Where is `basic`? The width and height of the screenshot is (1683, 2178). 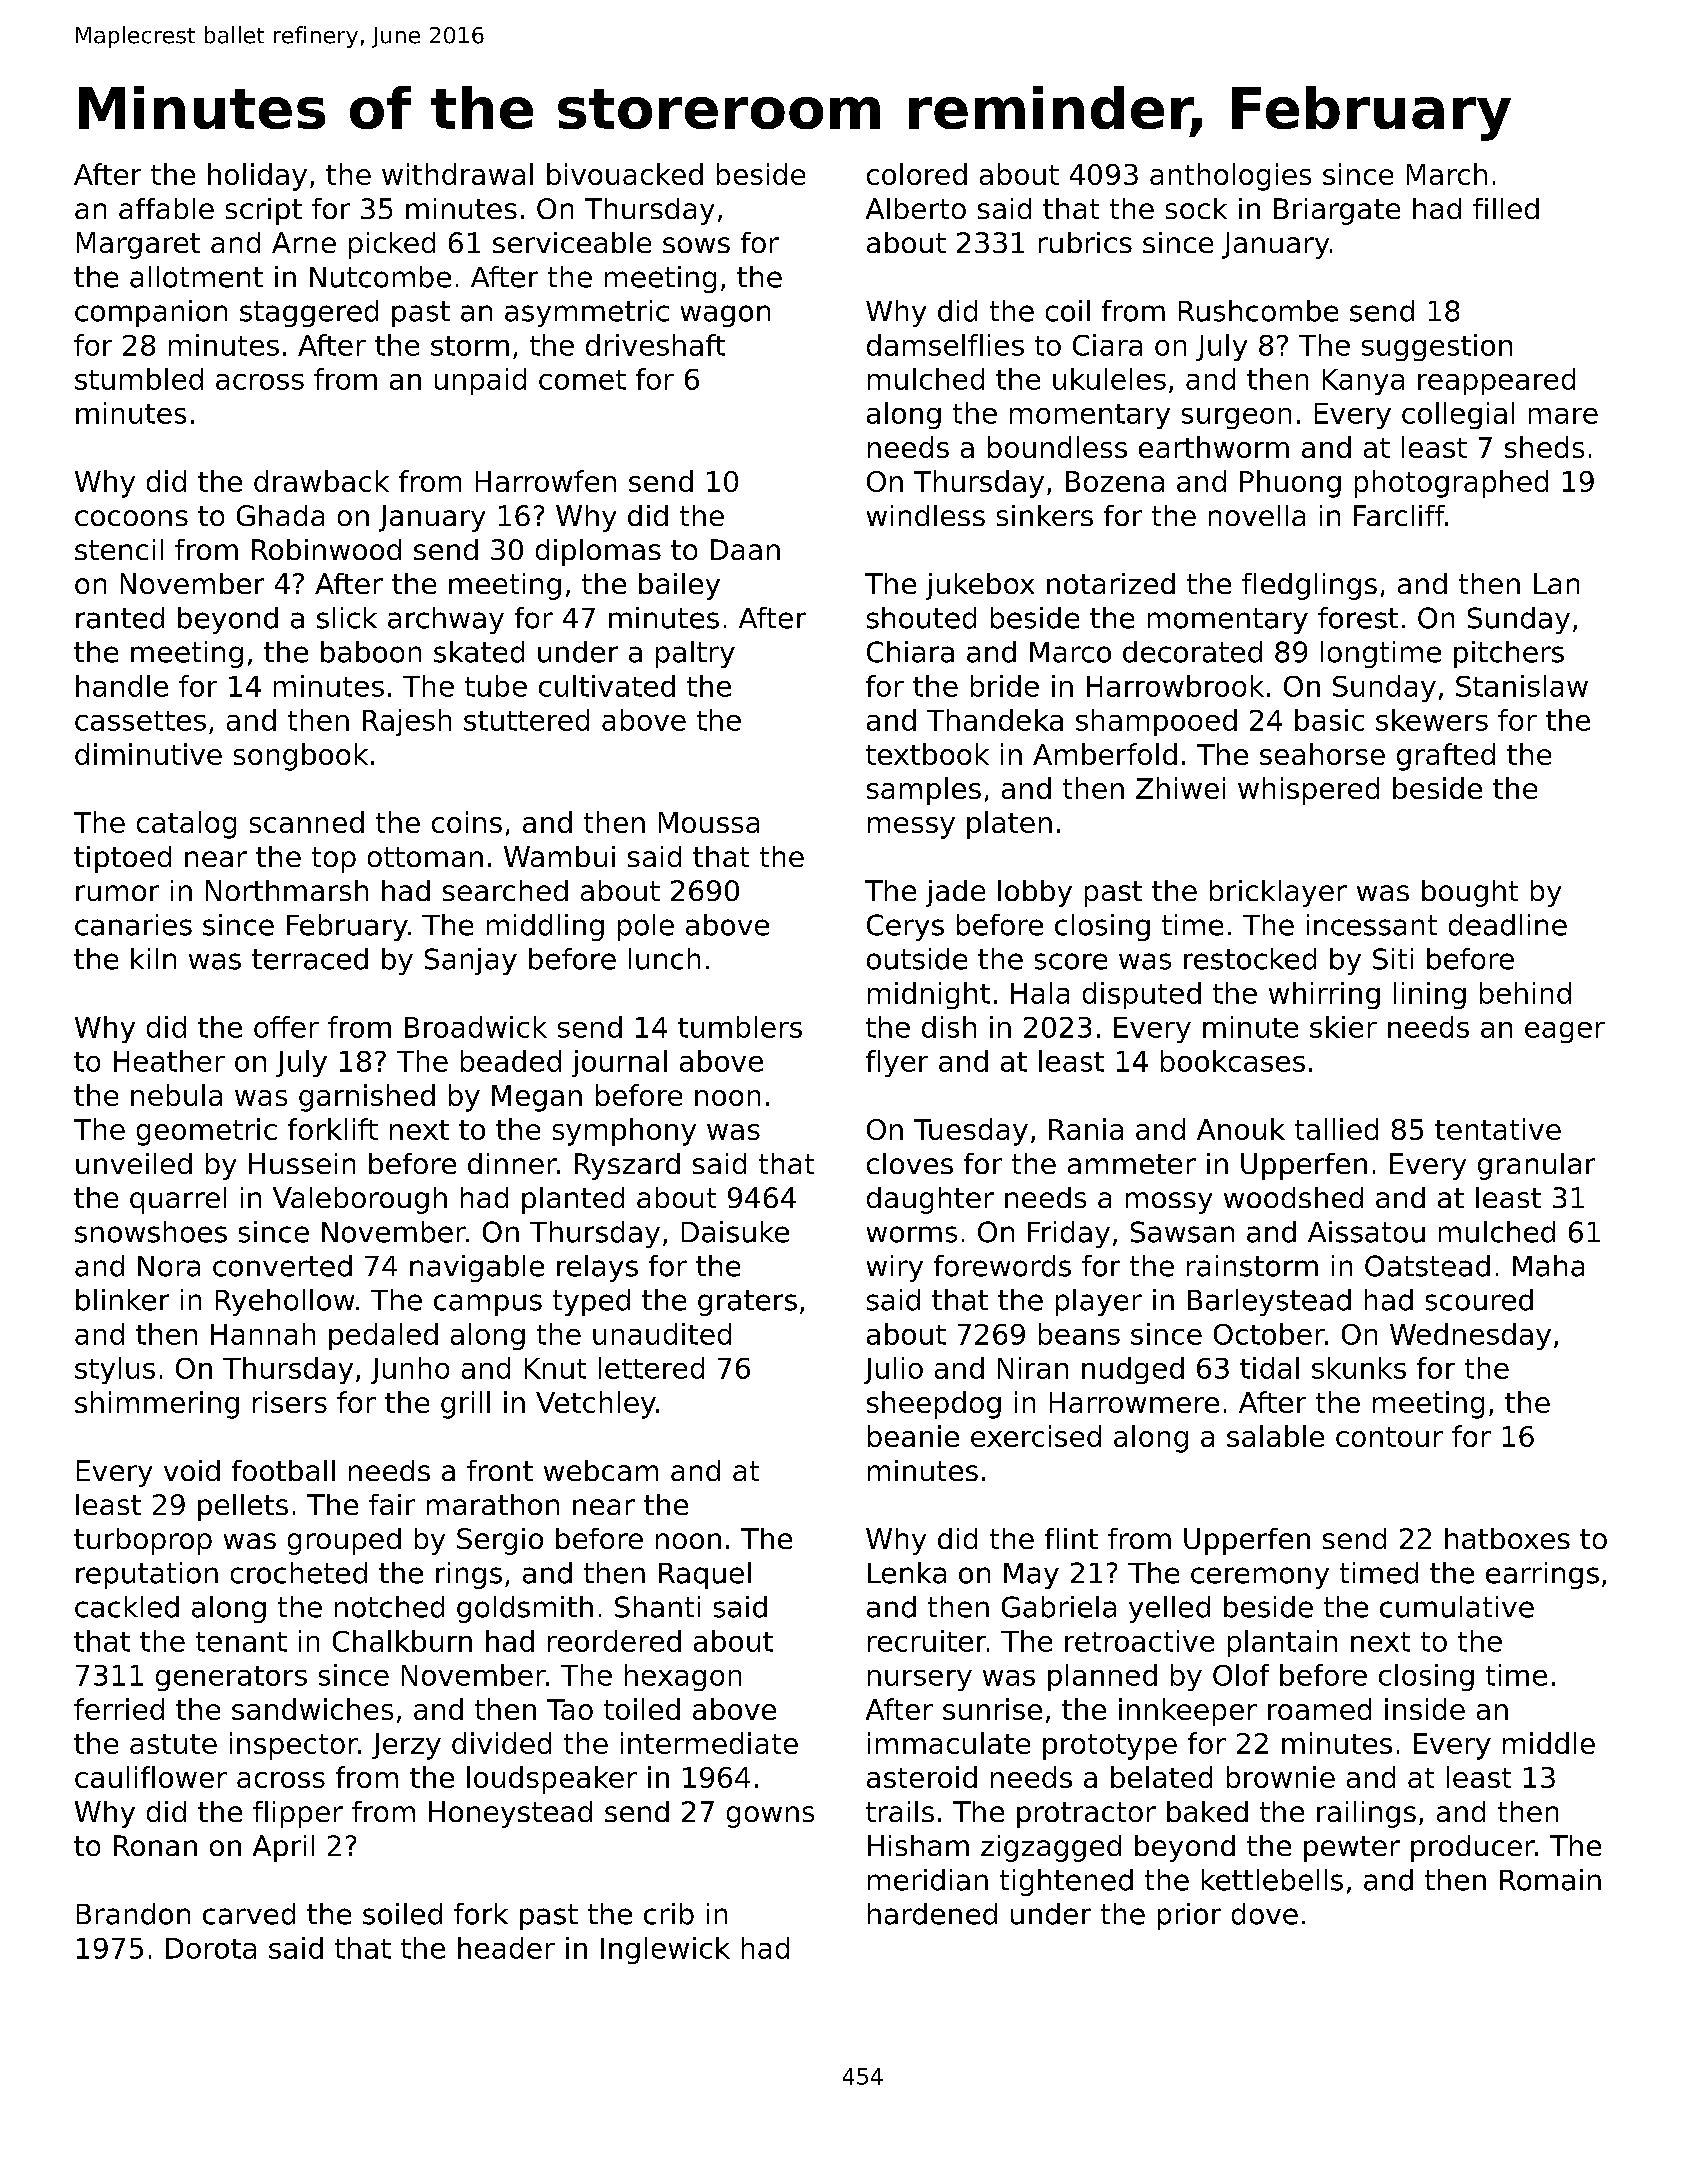 basic is located at coordinates (1329, 720).
